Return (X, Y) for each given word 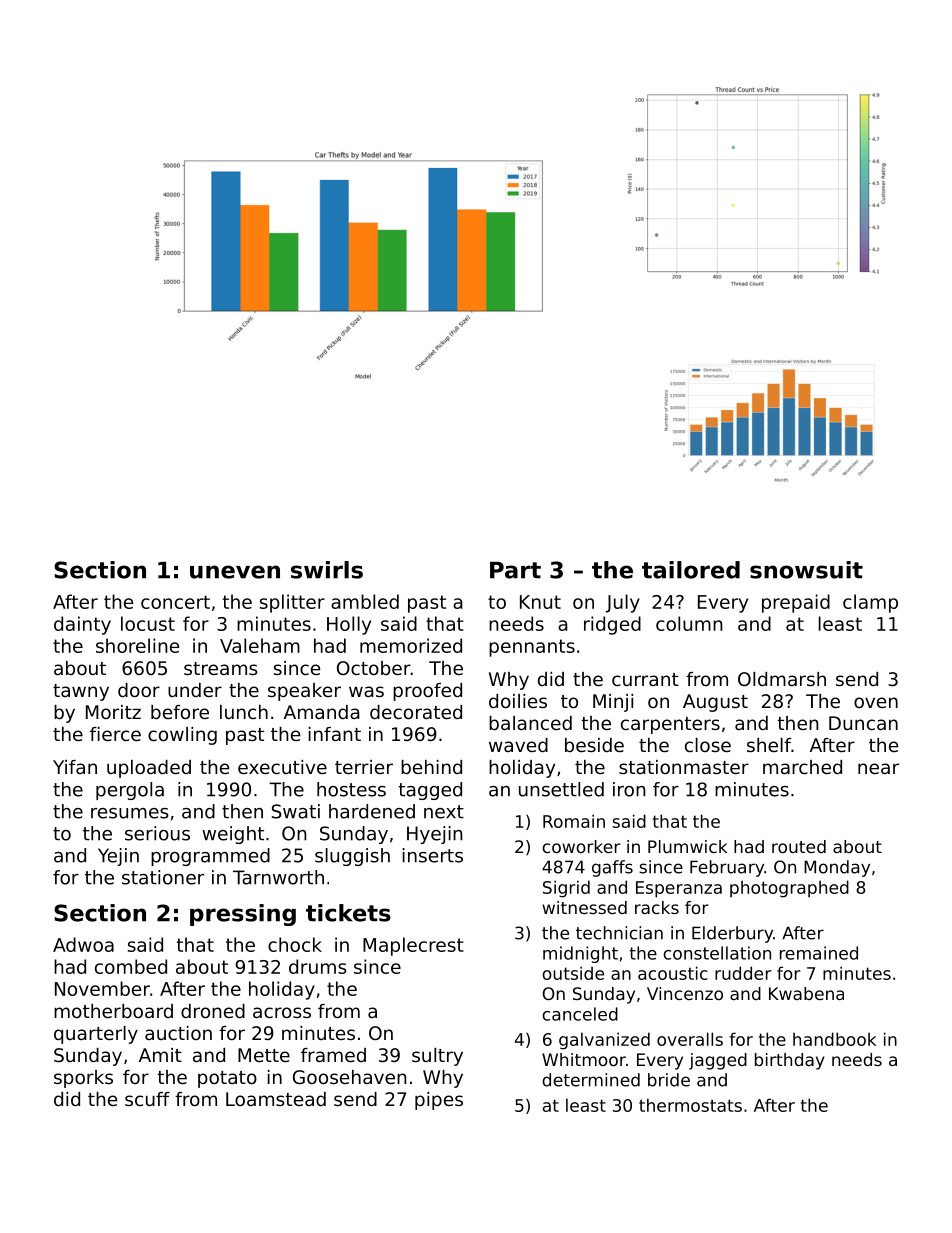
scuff (147, 1099)
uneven (235, 572)
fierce (115, 734)
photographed (789, 889)
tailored (691, 570)
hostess (351, 789)
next (444, 812)
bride (669, 1080)
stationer (163, 877)
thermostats (690, 1105)
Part (515, 570)
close (708, 745)
